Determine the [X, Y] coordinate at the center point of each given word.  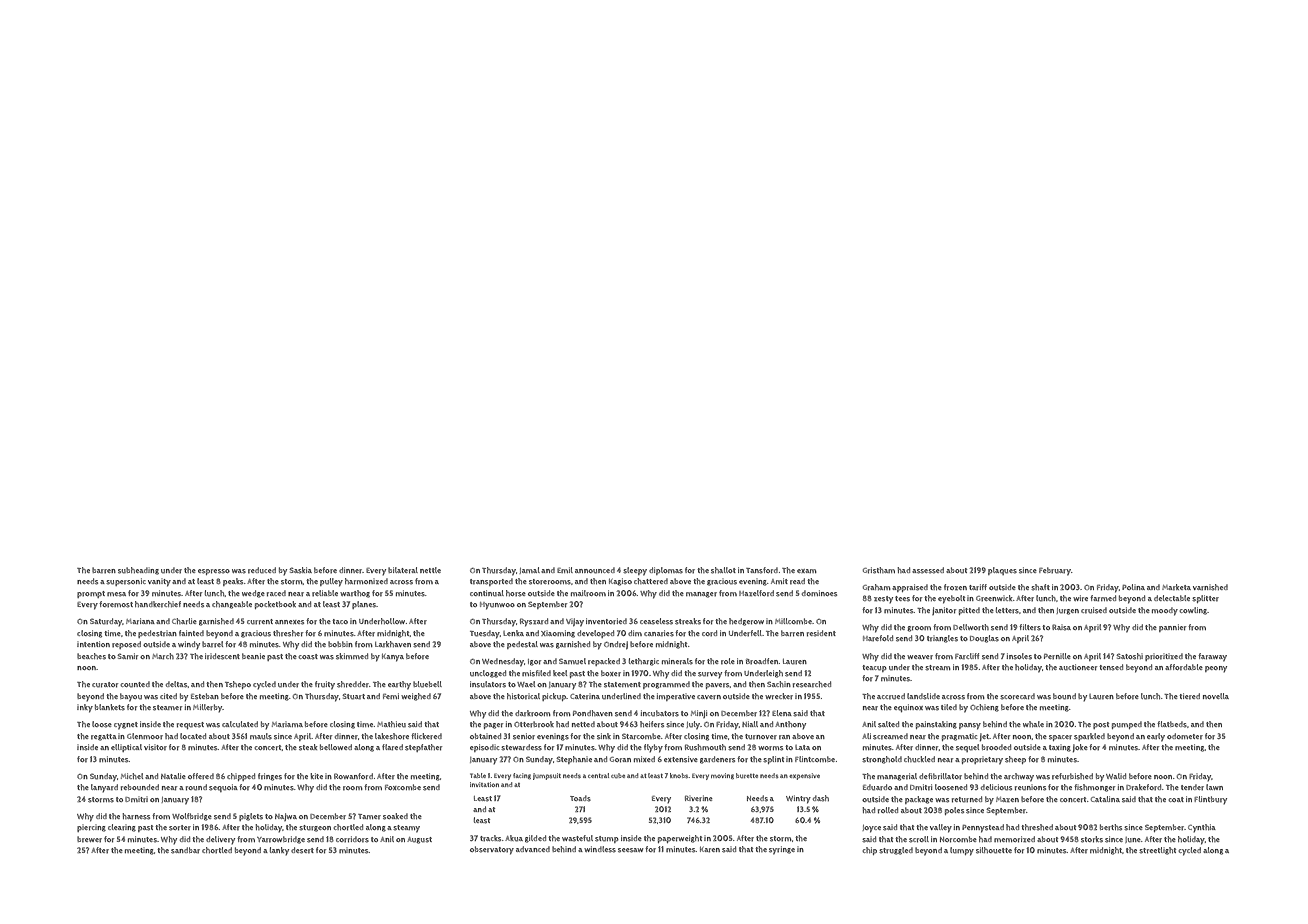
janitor [944, 611]
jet [984, 737]
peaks [233, 582]
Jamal [530, 570]
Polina [1133, 587]
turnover [761, 737]
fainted [191, 633]
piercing [91, 829]
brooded [996, 747]
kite [317, 776]
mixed [644, 759]
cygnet [126, 725]
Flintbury [1210, 800]
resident [821, 633]
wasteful [577, 838]
